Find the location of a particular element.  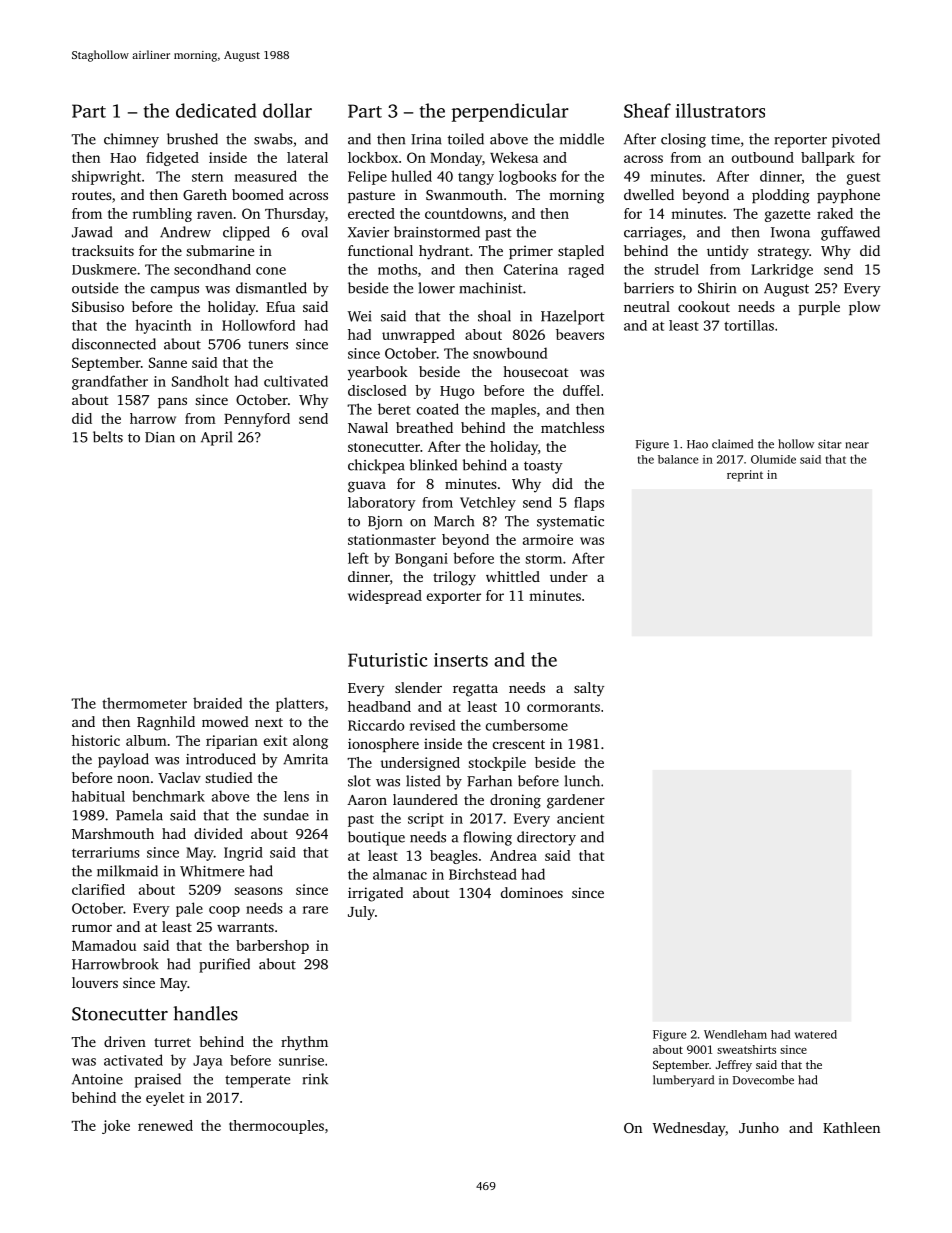

salty is located at coordinates (589, 689).
